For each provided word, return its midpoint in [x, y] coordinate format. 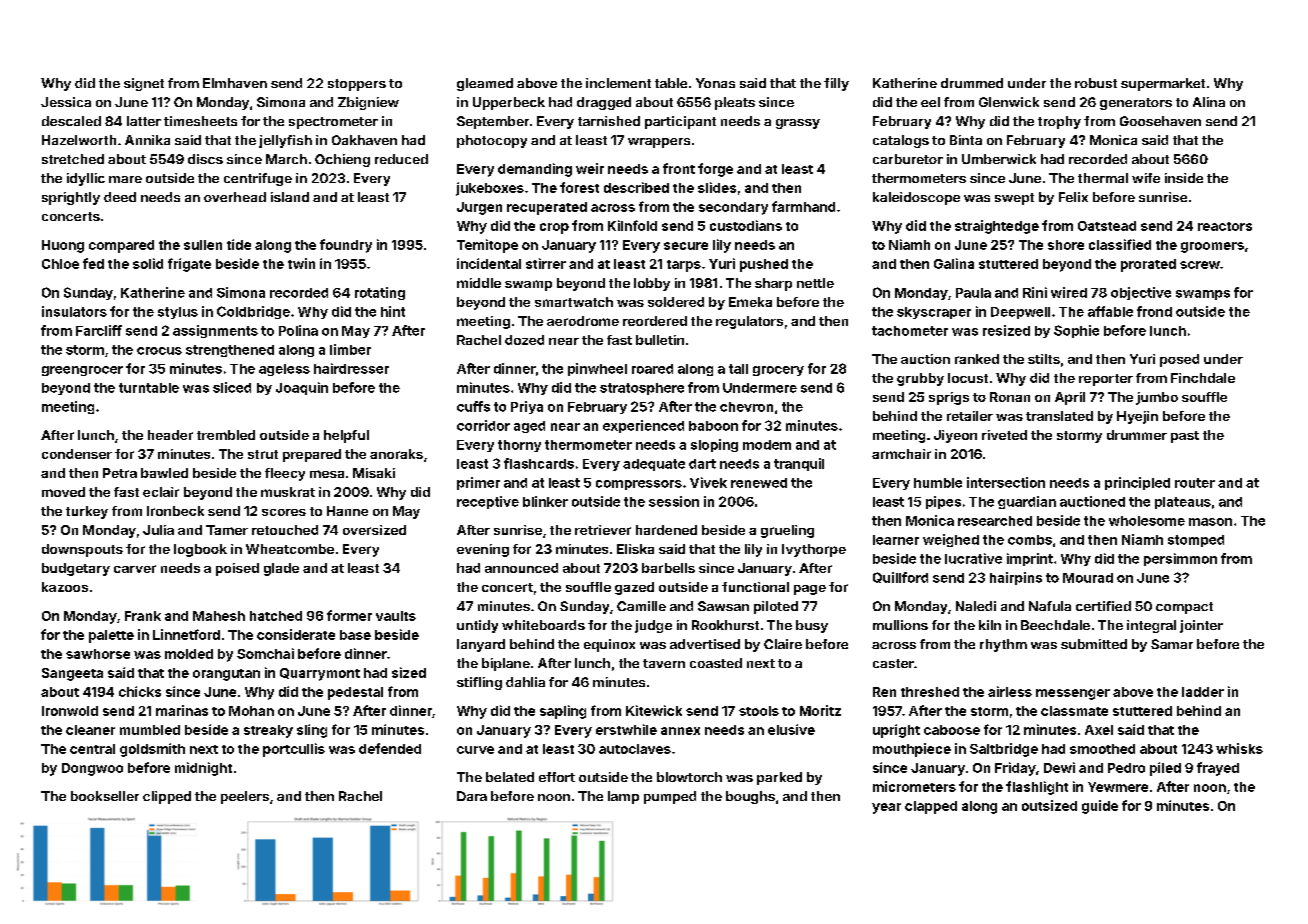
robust [1096, 83]
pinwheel [597, 369]
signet [144, 84]
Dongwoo [92, 769]
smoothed [1102, 749]
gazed [634, 588]
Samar [1172, 644]
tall [738, 369]
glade [281, 569]
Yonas [715, 83]
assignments [215, 331]
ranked [977, 359]
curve [475, 750]
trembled [226, 435]
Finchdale [1203, 378]
